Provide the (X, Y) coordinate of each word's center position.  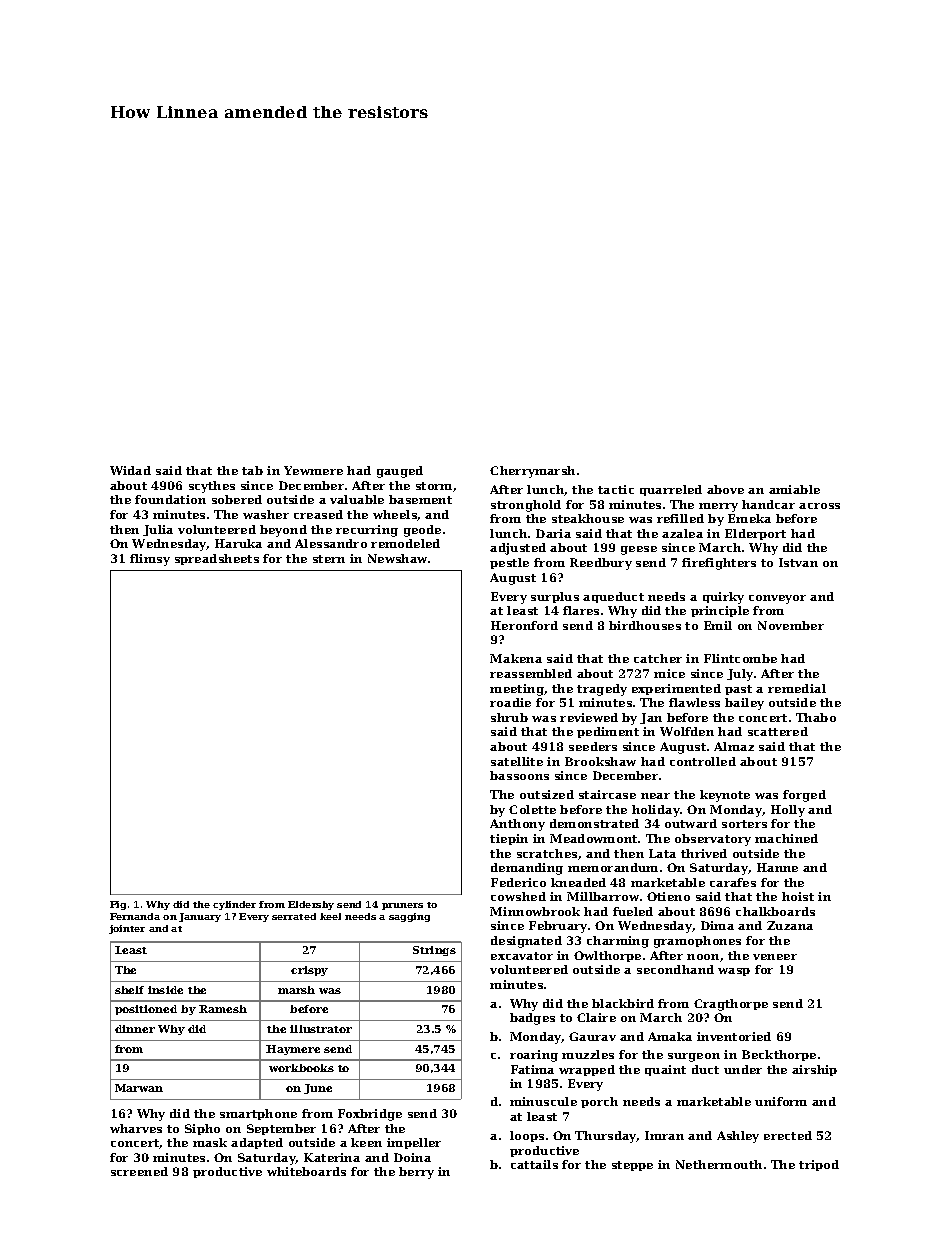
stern (329, 559)
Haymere (293, 1050)
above (725, 489)
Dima (717, 925)
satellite (517, 761)
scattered (778, 731)
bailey (744, 704)
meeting (517, 690)
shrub (509, 717)
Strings (434, 951)
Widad (130, 470)
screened (139, 1171)
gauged (400, 472)
